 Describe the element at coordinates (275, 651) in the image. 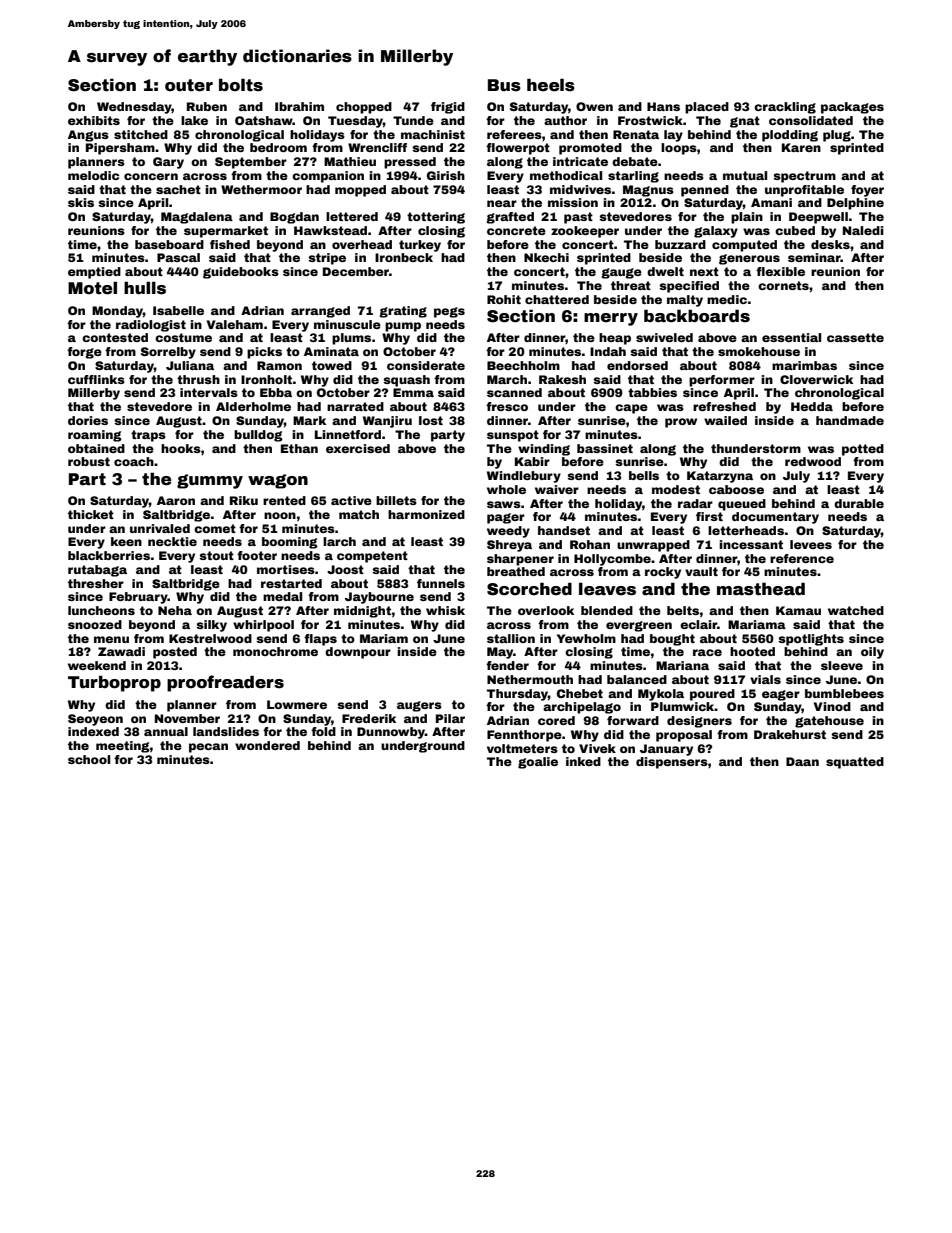

I see `monochrome` at that location.
